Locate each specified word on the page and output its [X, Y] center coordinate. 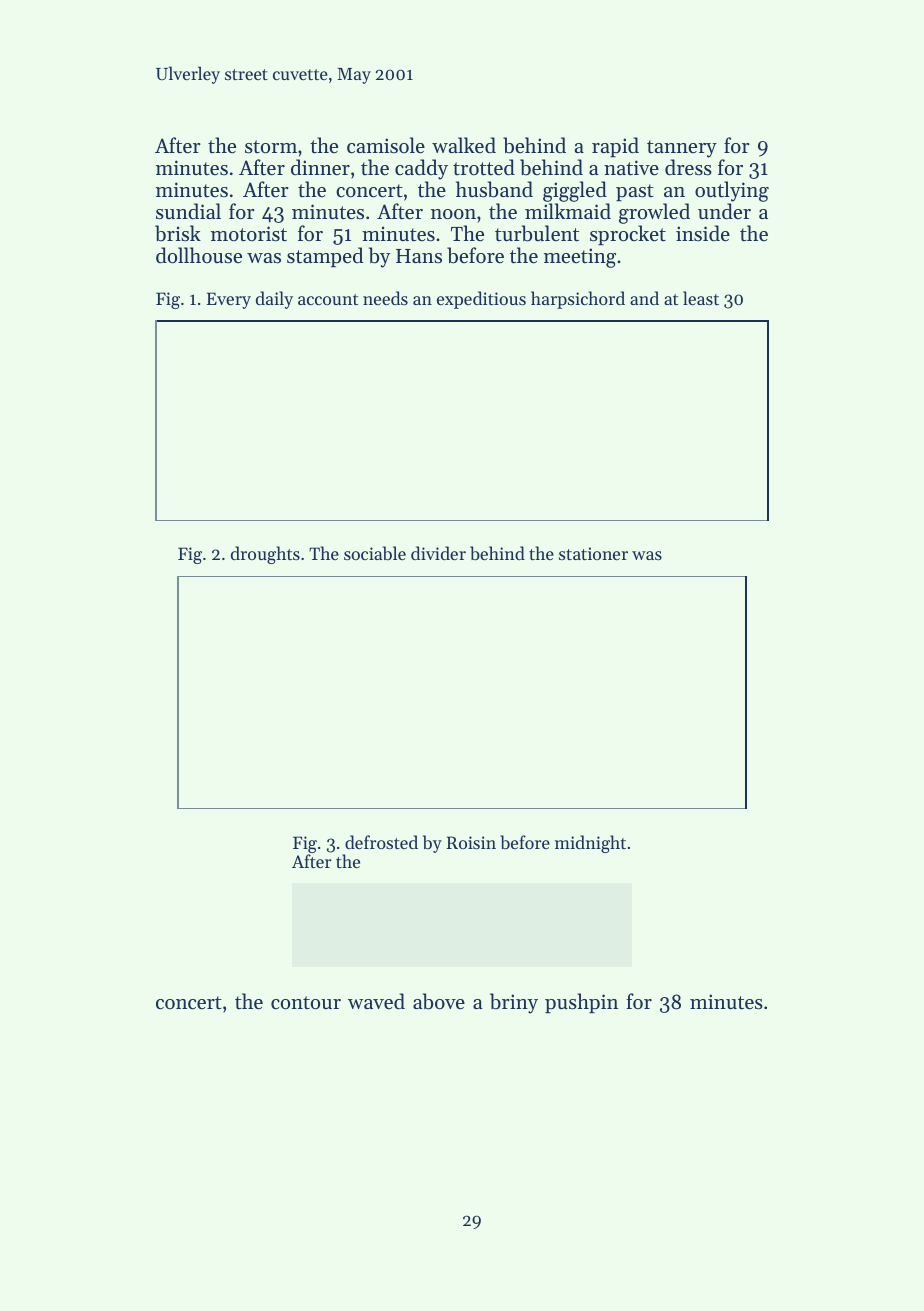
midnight [590, 844]
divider [438, 553]
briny [514, 1003]
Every [229, 300]
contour [306, 1003]
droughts [265, 555]
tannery [682, 149]
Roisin [471, 842]
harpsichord [578, 300]
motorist [249, 234]
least [701, 298]
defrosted [381, 842]
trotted [484, 167]
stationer [593, 553]
